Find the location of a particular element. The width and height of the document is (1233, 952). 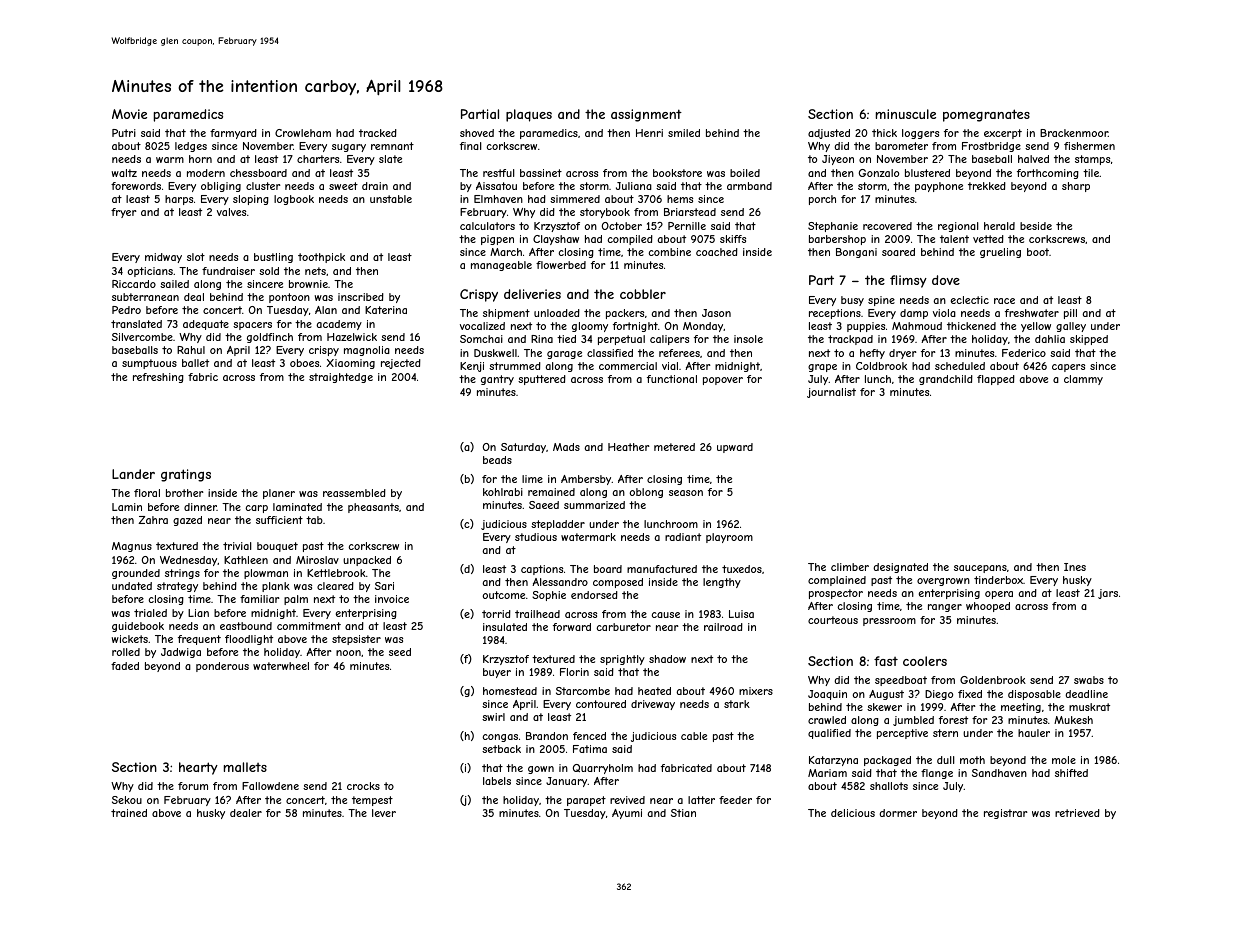

lever is located at coordinates (384, 813).
